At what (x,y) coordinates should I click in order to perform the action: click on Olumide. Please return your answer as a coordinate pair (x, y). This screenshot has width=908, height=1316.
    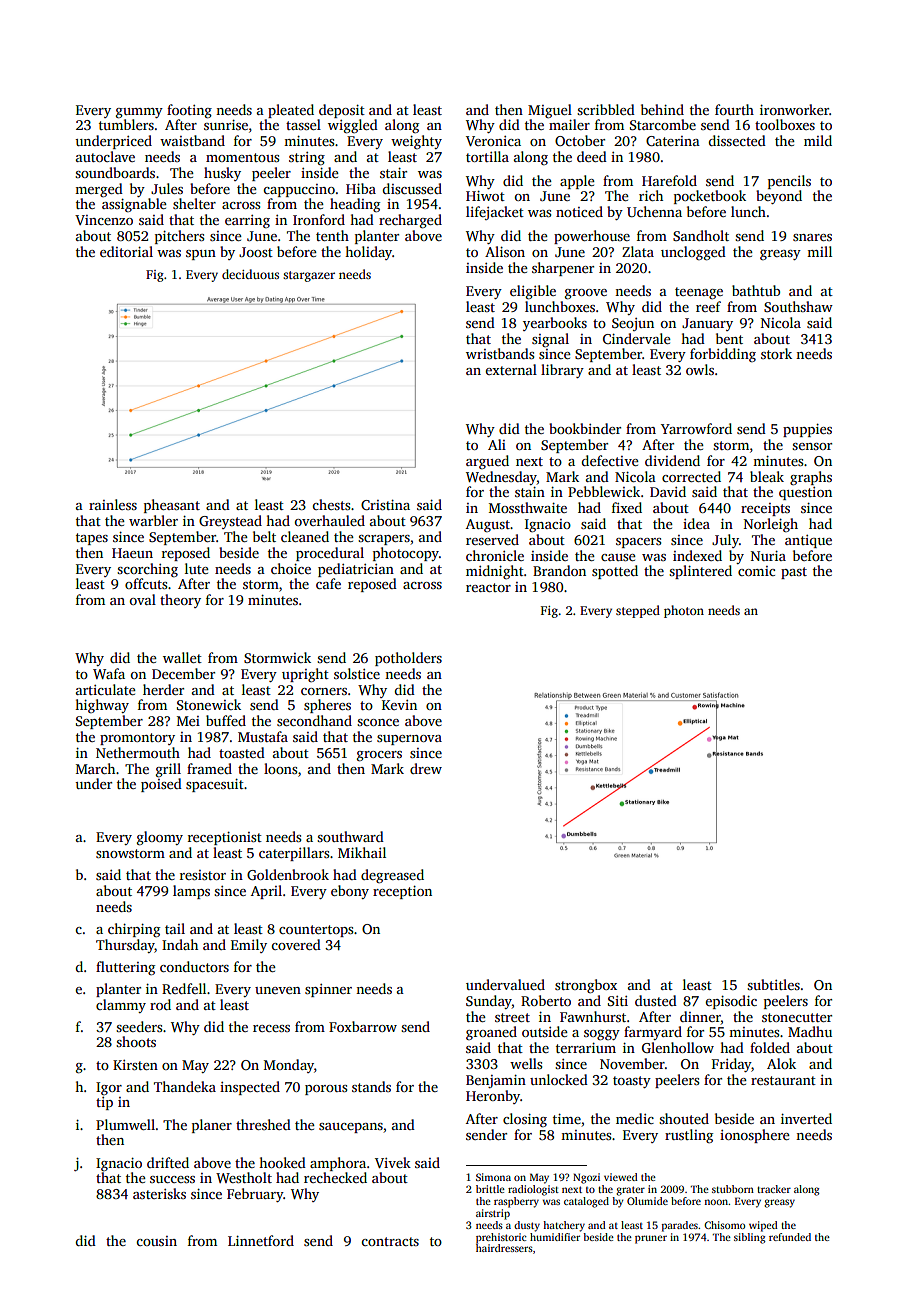
    Looking at the image, I should click on (647, 1201).
